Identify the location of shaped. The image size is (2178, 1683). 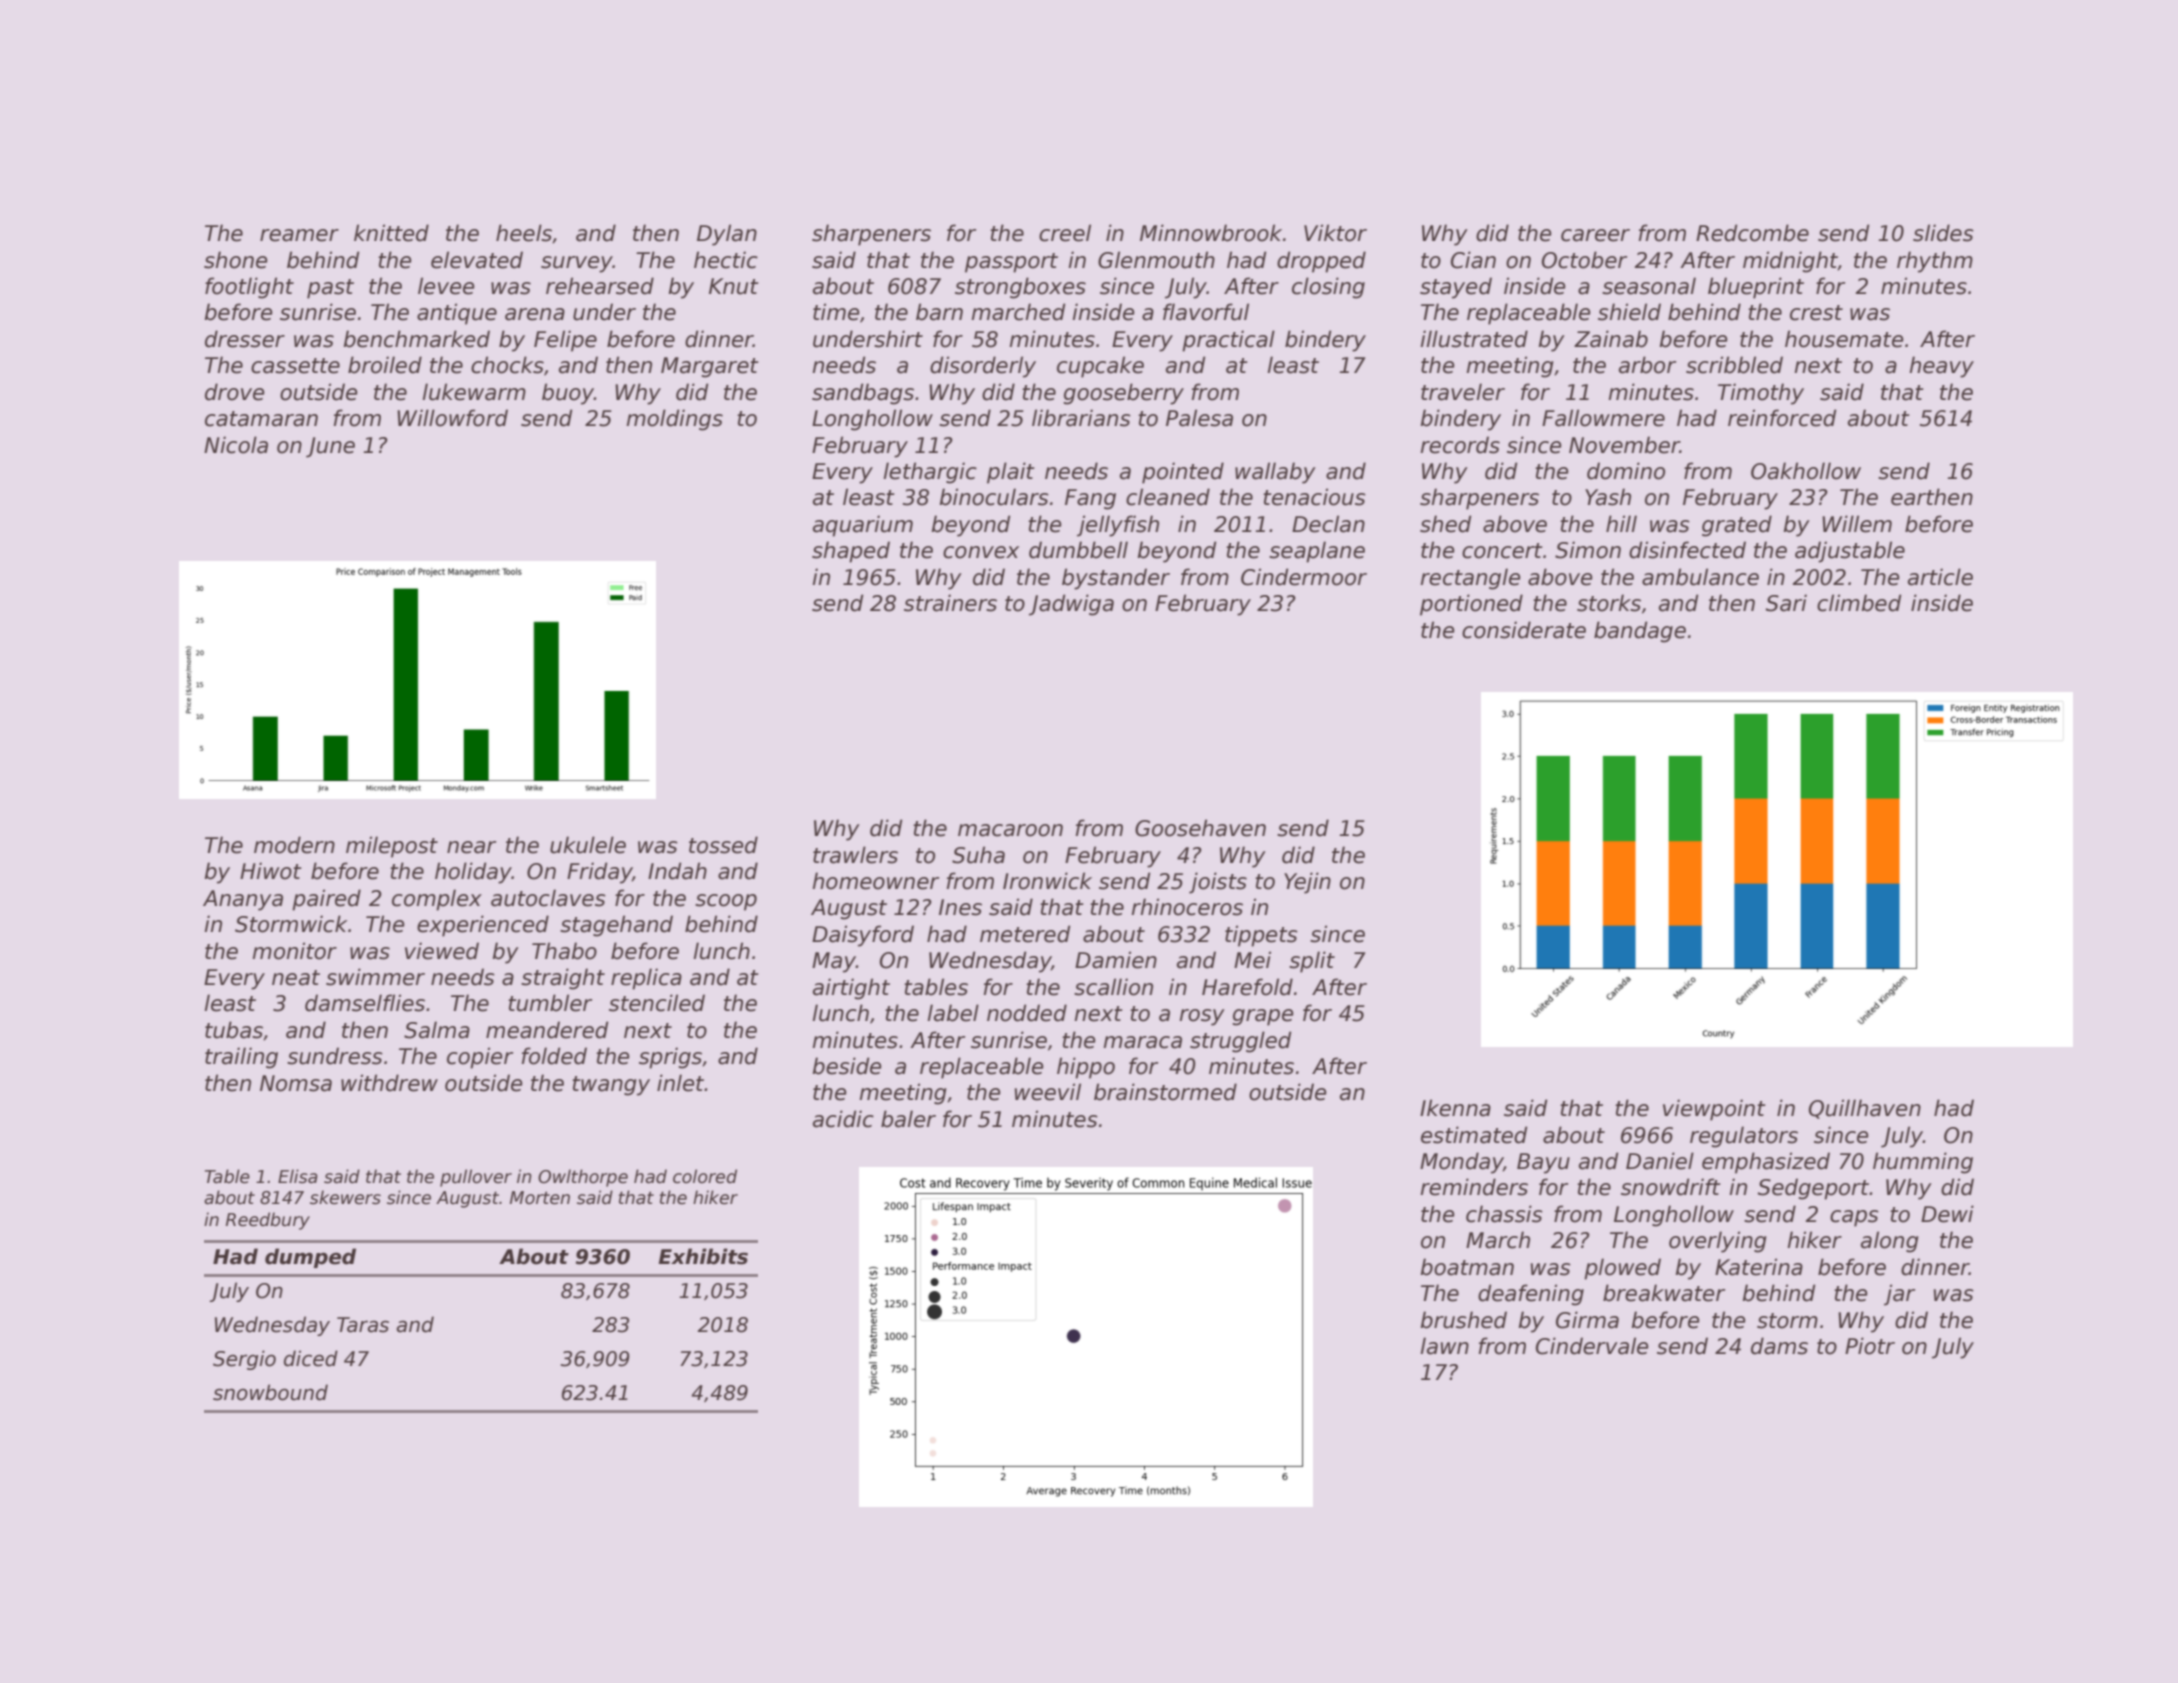
(851, 552).
